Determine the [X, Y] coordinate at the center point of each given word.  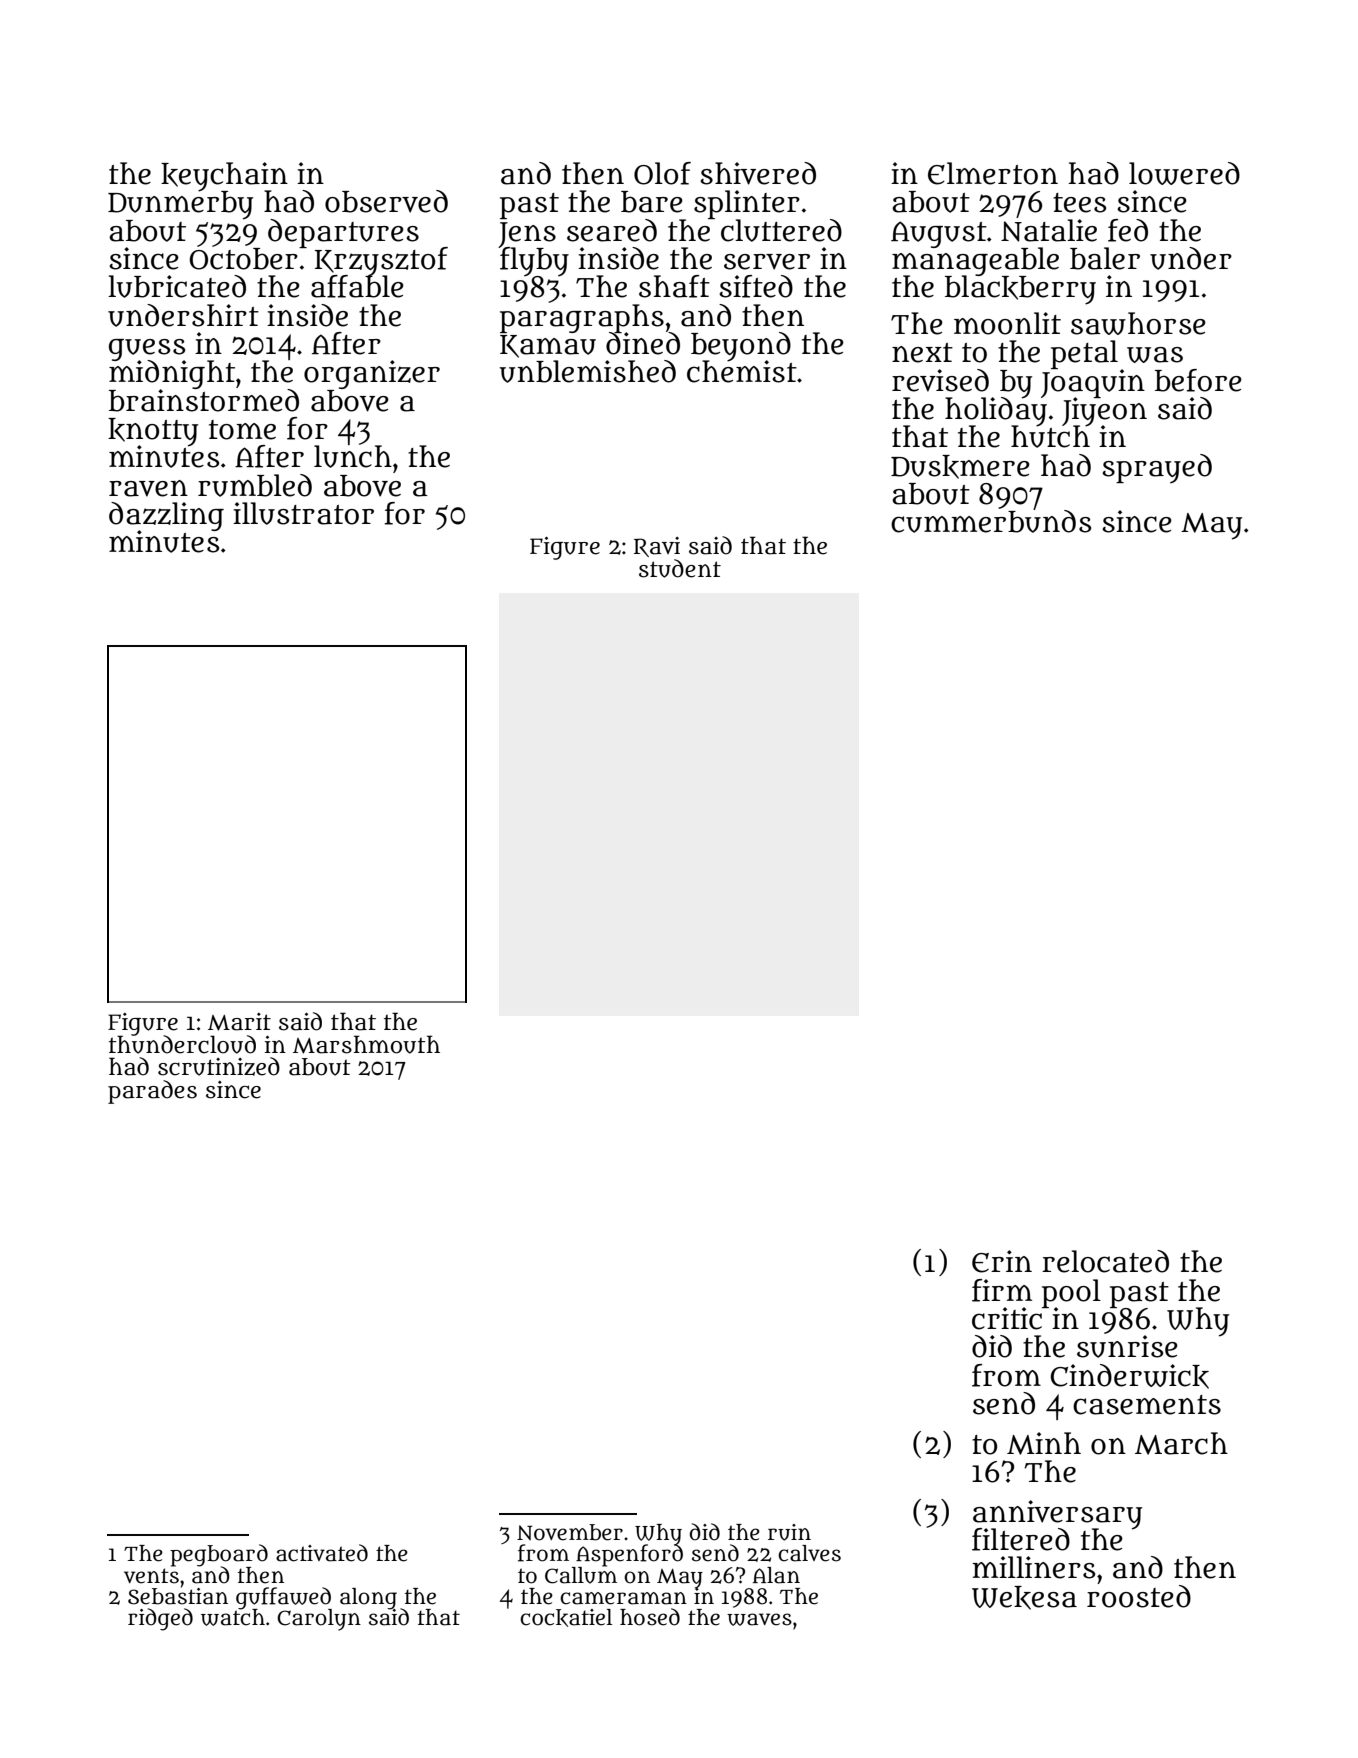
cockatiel [566, 1618]
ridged [160, 1619]
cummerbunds [991, 521]
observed [386, 201]
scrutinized [219, 1066]
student [680, 568]
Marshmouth [366, 1044]
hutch [1050, 437]
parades [152, 1092]
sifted [756, 286]
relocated [1105, 1261]
